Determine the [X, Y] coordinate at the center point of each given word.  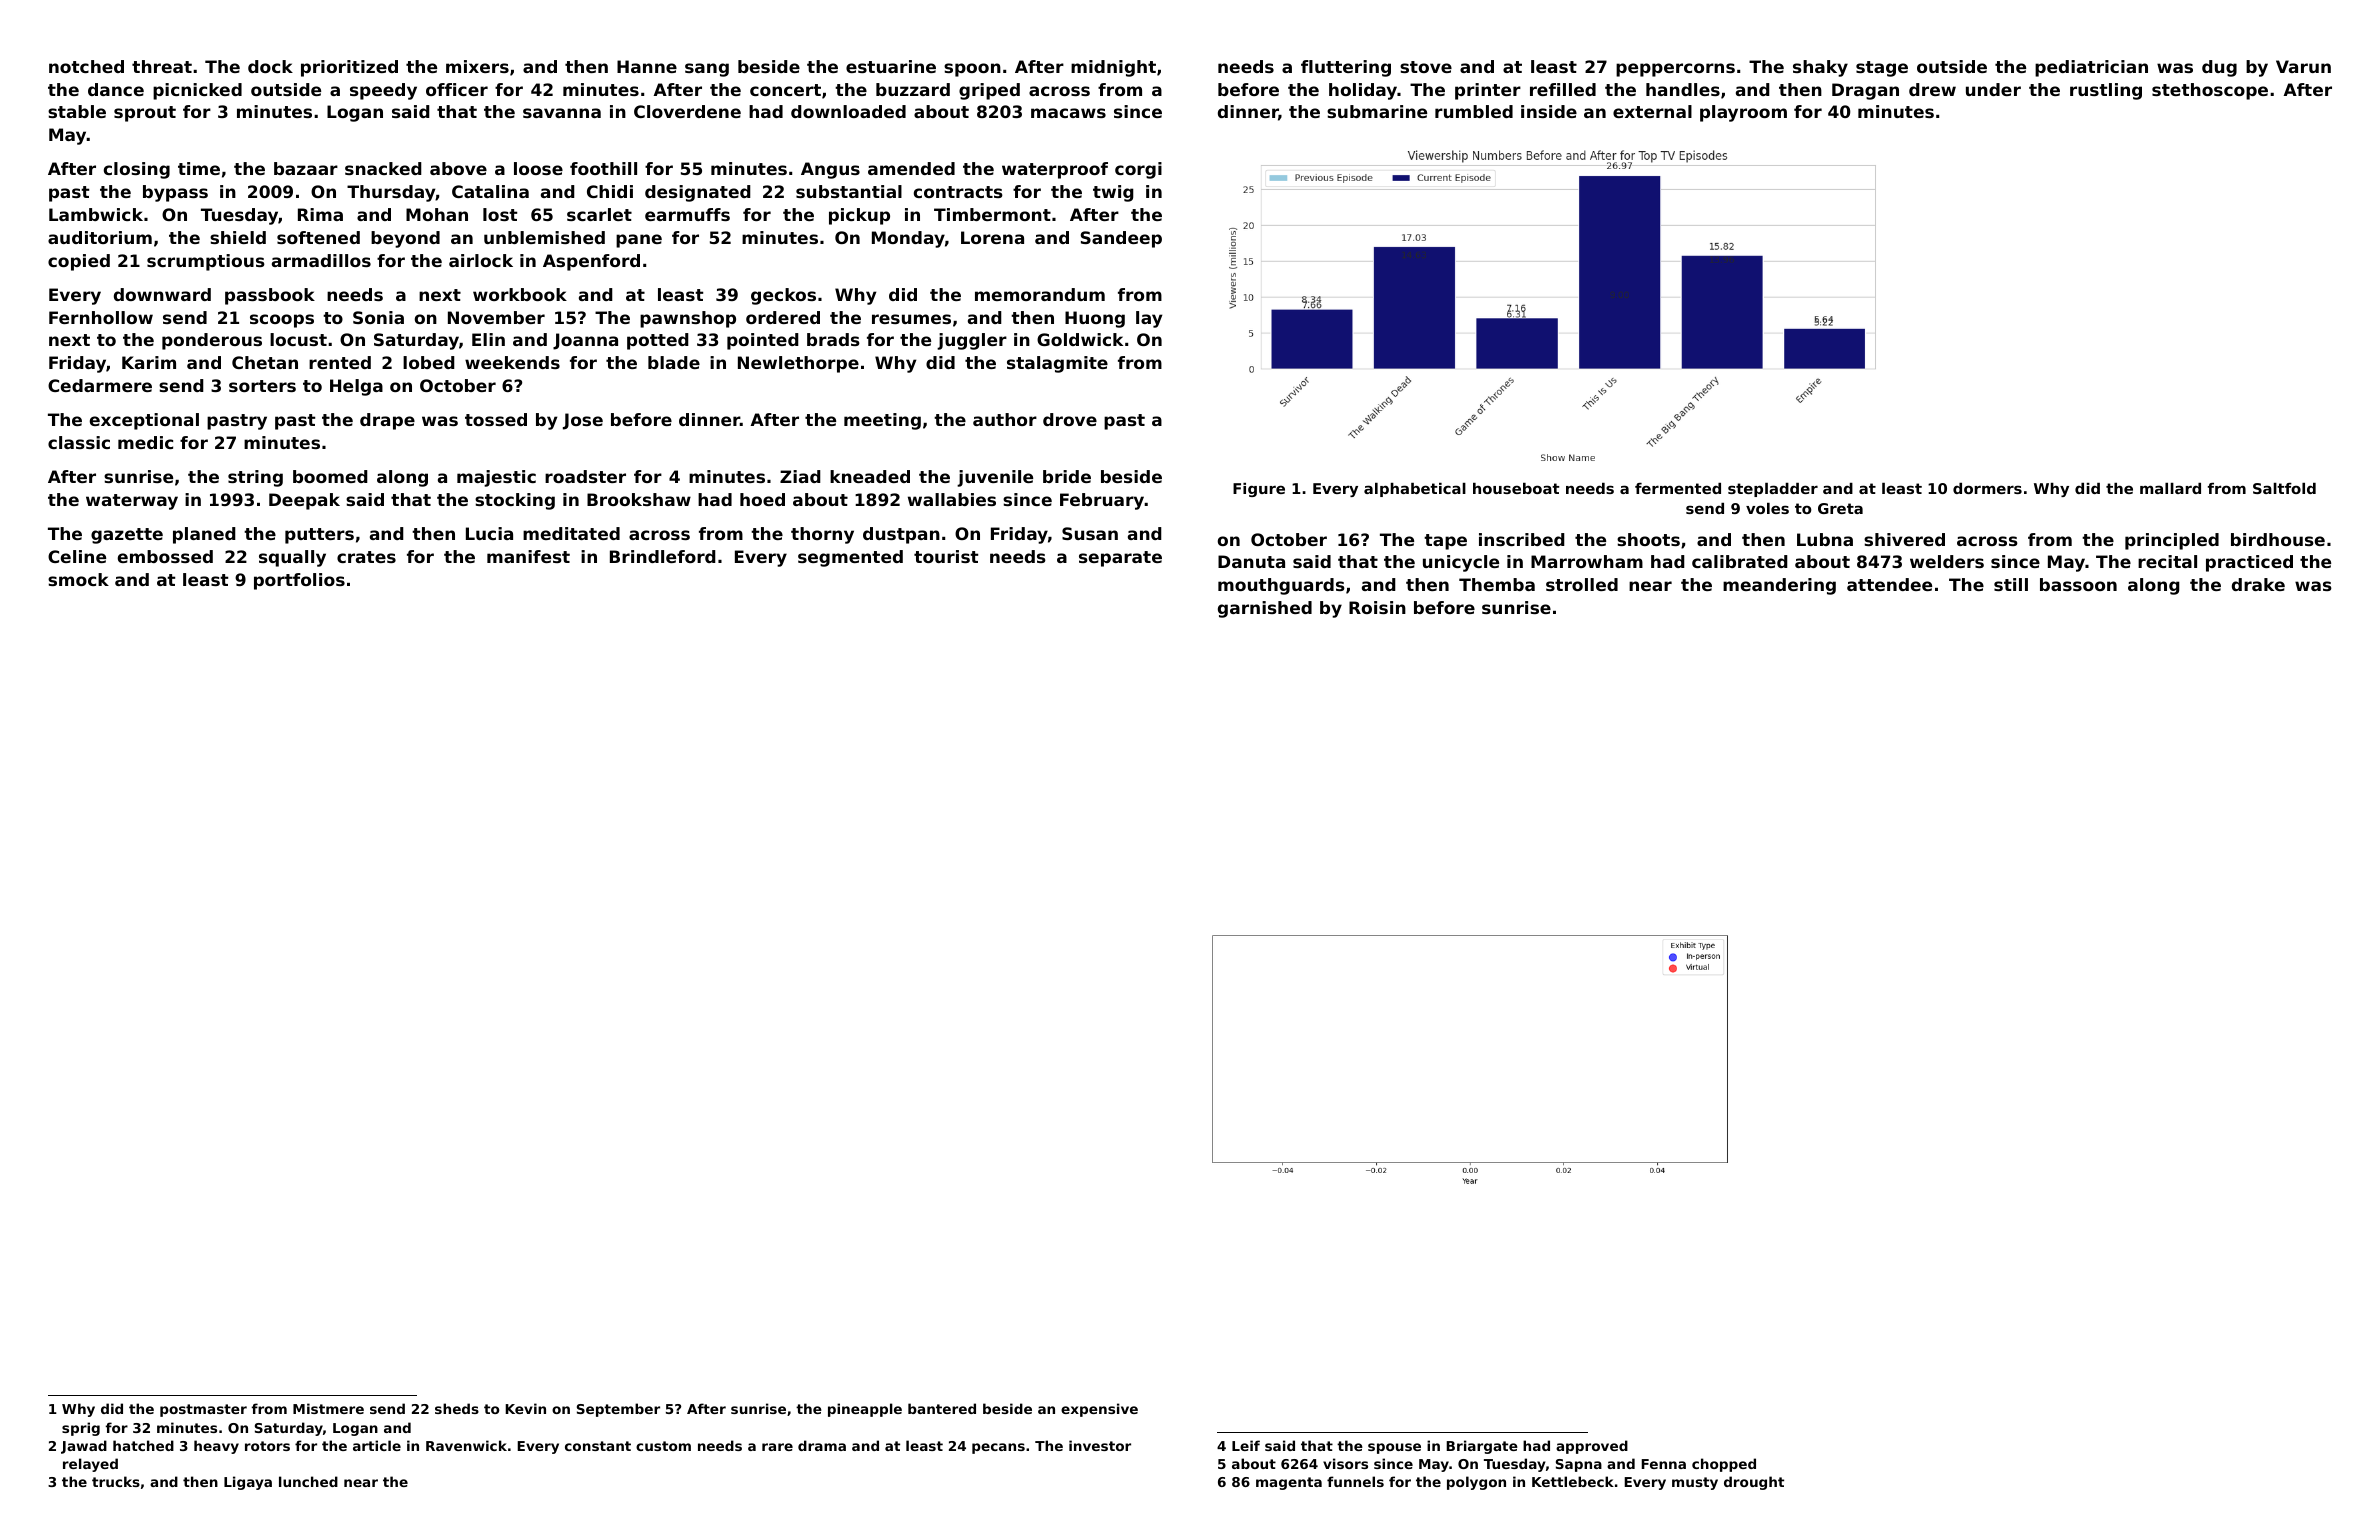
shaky [1820, 68]
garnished [1265, 609]
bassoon [2078, 584]
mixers [477, 66]
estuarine [891, 66]
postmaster [203, 1410]
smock [78, 579]
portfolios [299, 581]
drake [2258, 584]
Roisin [1377, 607]
